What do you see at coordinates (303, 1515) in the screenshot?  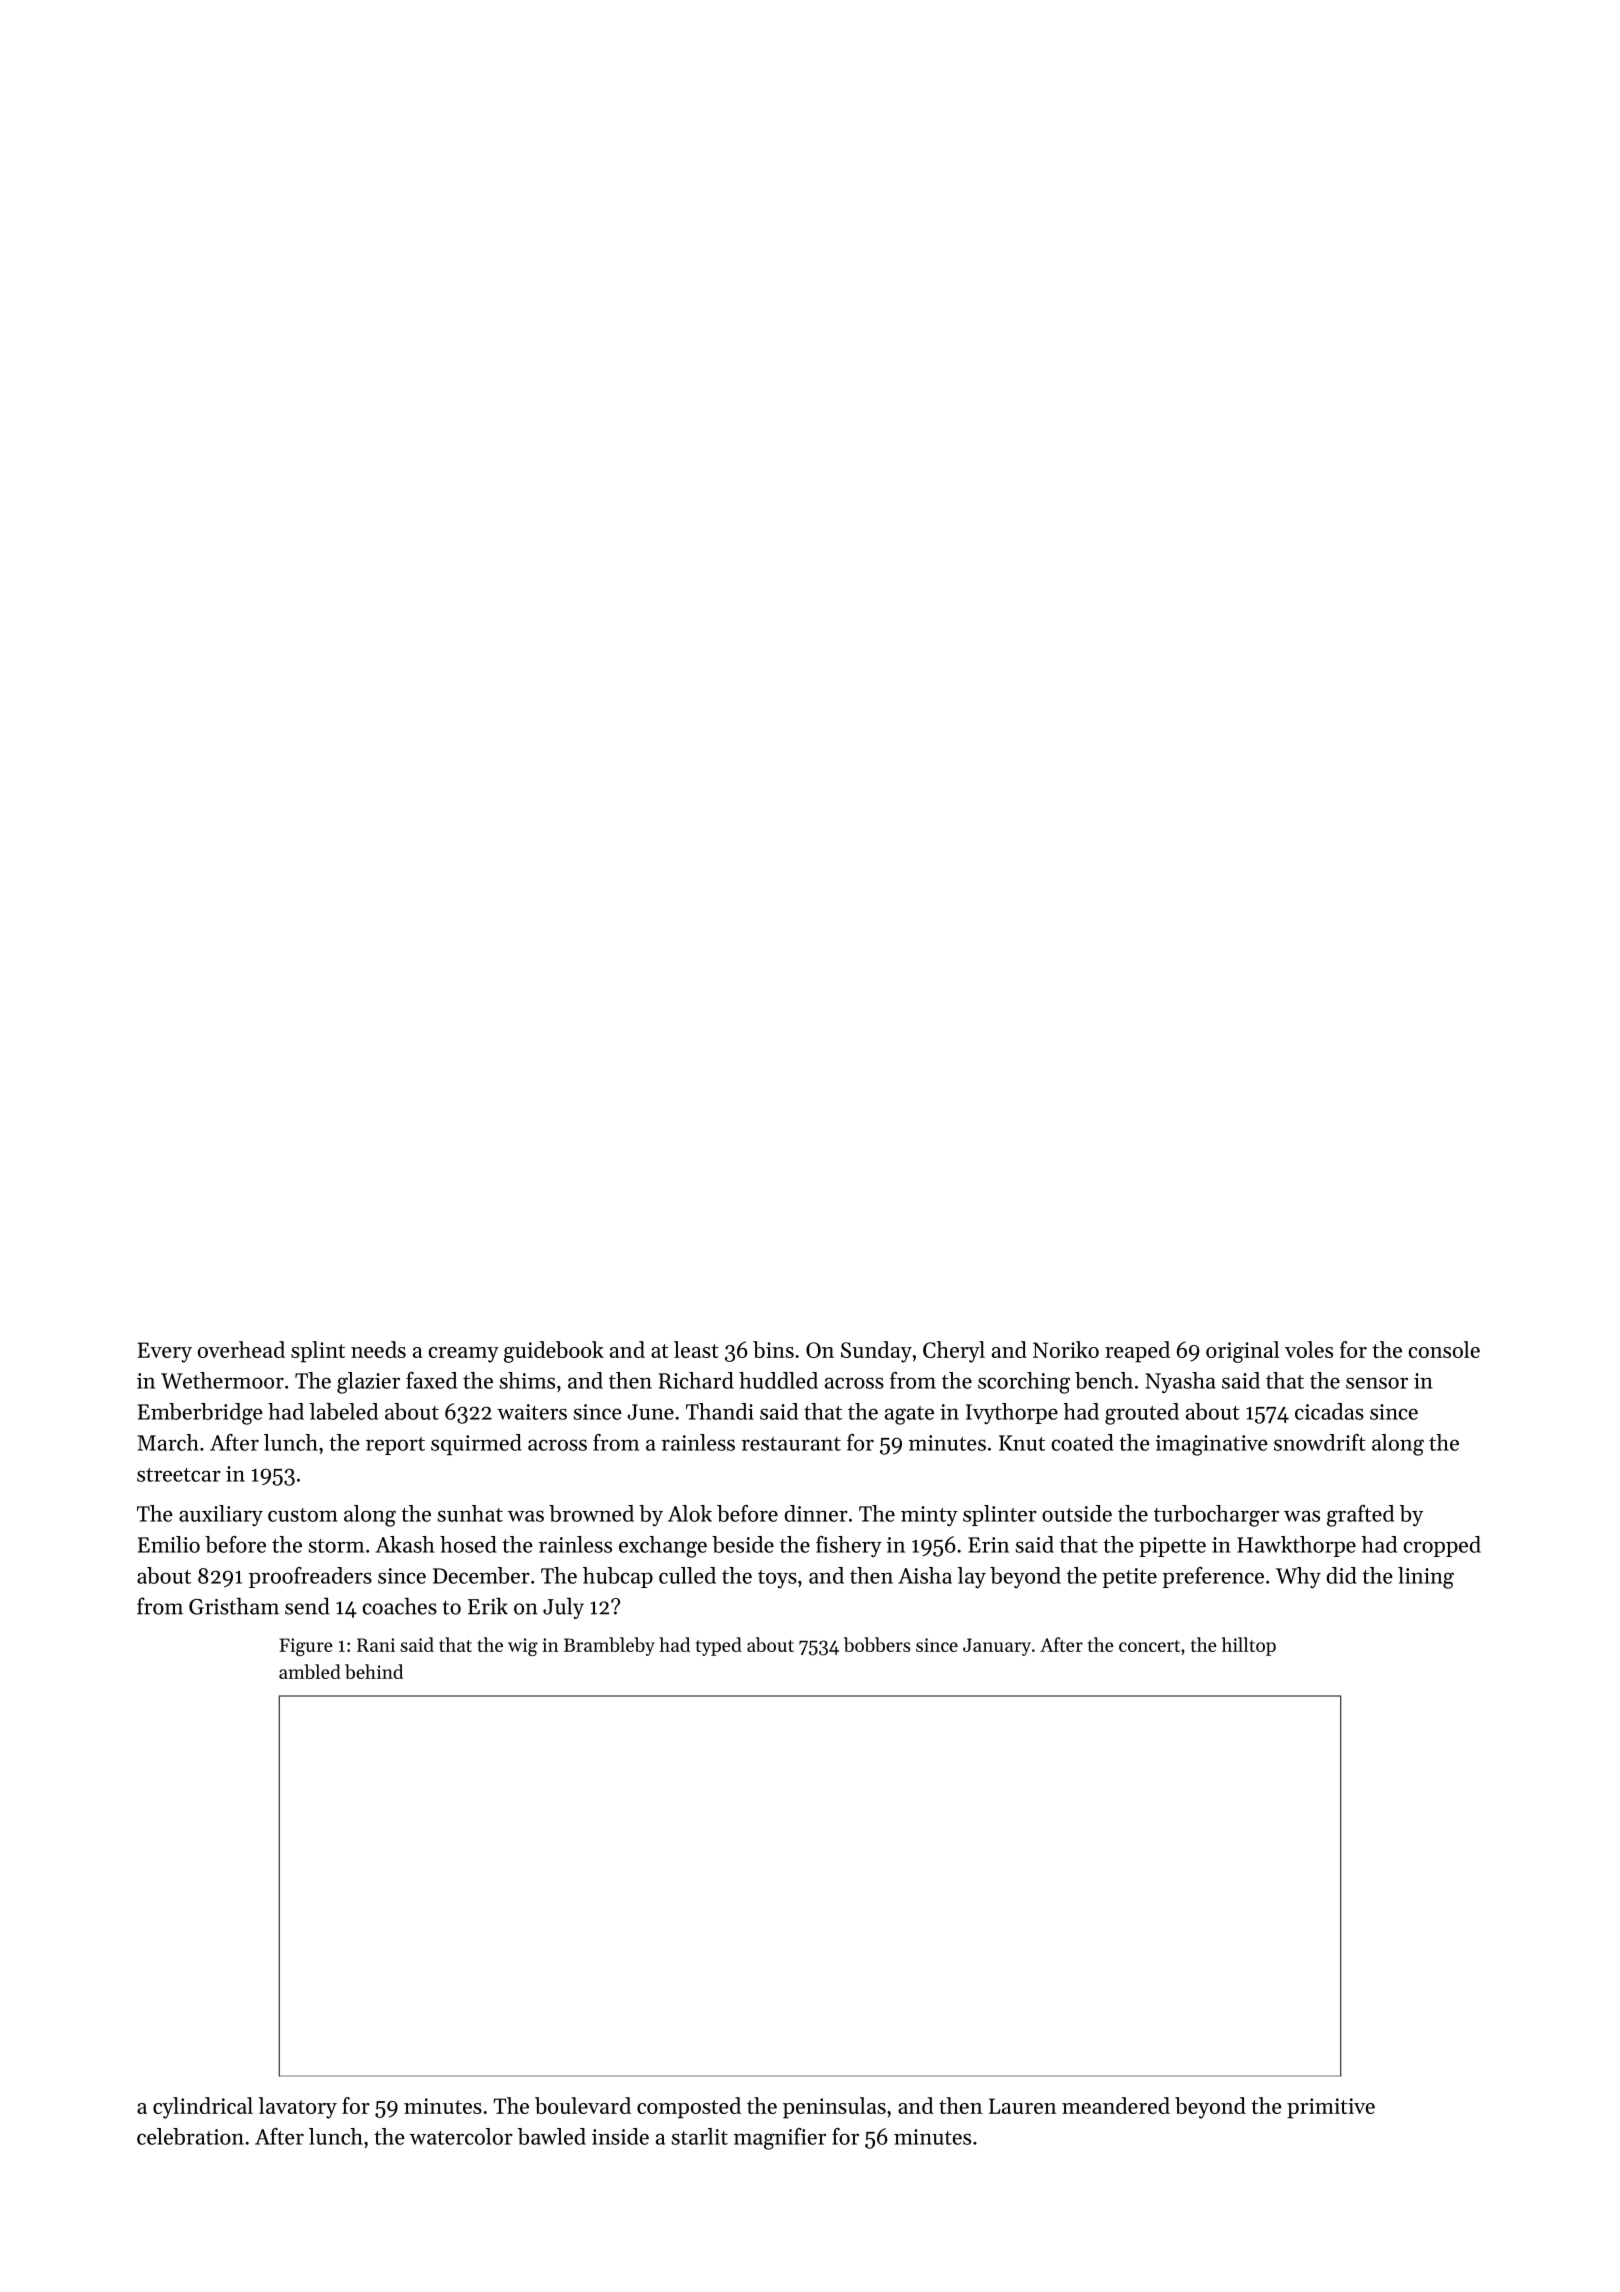 I see `custom` at bounding box center [303, 1515].
